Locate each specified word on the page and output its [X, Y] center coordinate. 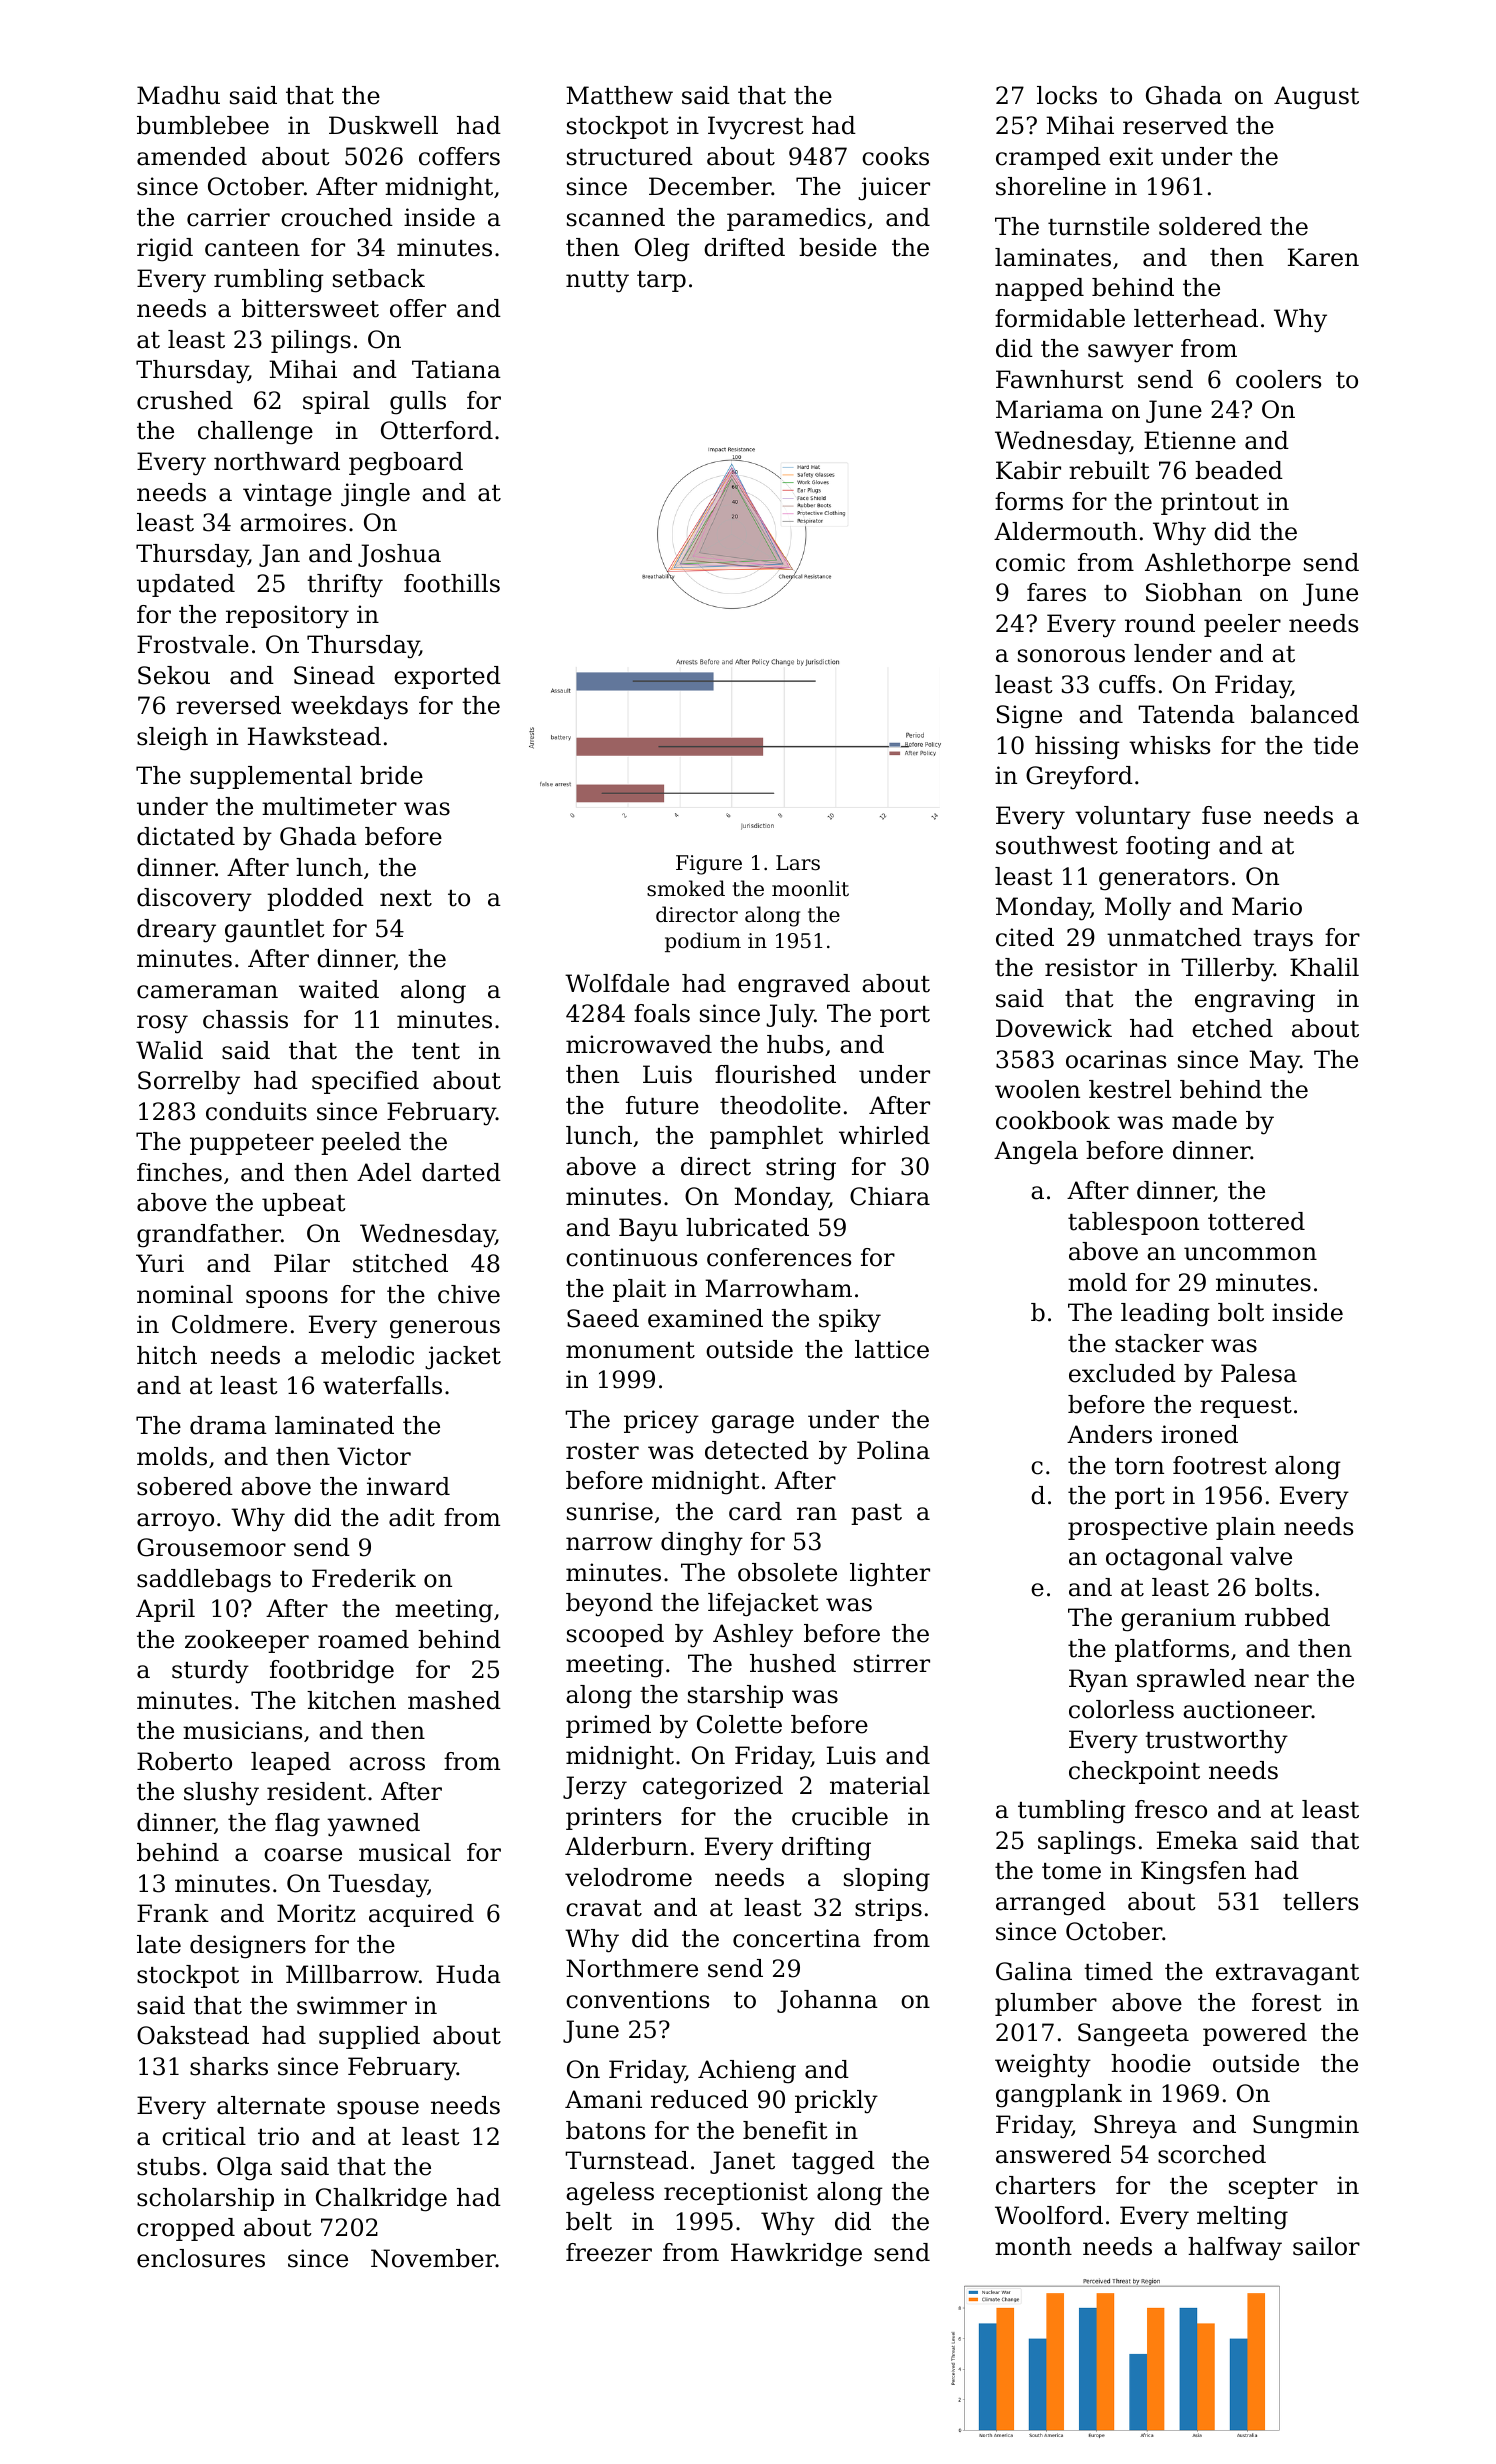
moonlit [810, 888]
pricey [661, 1422]
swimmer [352, 2005]
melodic [367, 1355]
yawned [373, 1825]
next [406, 898]
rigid [165, 250]
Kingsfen [1193, 1873]
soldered [1210, 226]
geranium [1178, 1620]
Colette [739, 1724]
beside [838, 247]
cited [1025, 937]
